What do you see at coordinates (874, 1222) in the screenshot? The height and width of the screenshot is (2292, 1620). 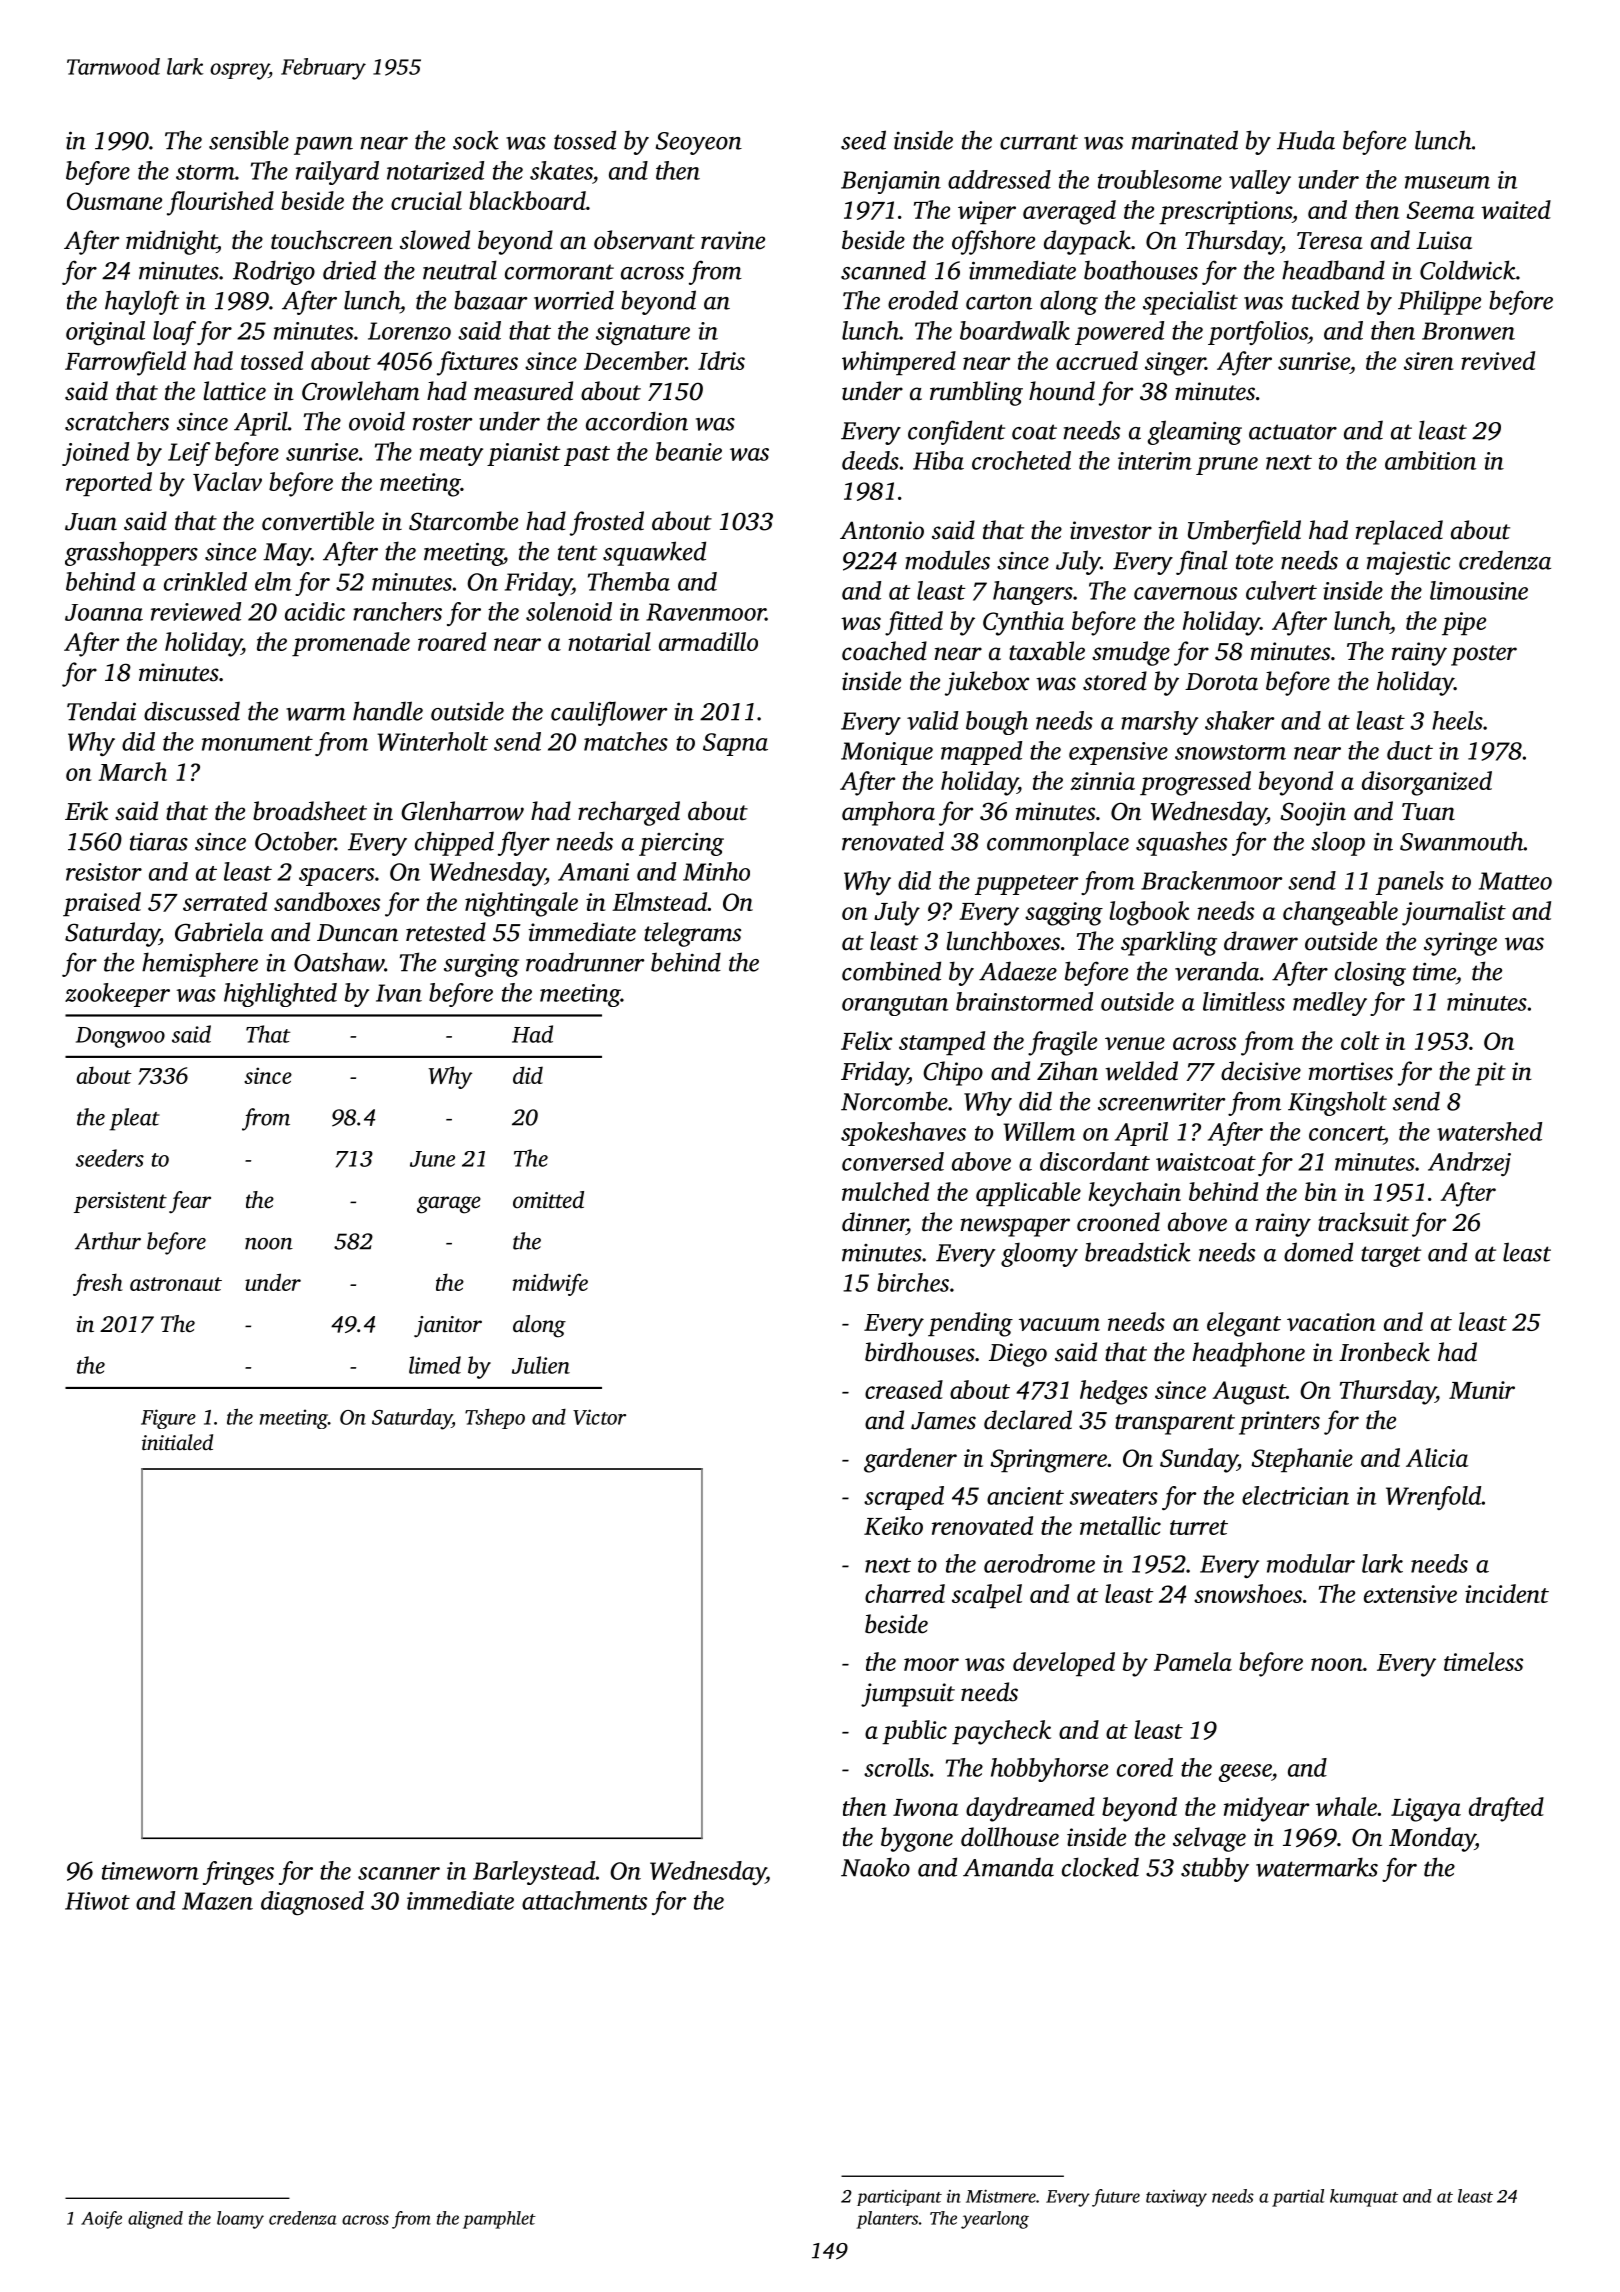 I see `dinner` at bounding box center [874, 1222].
